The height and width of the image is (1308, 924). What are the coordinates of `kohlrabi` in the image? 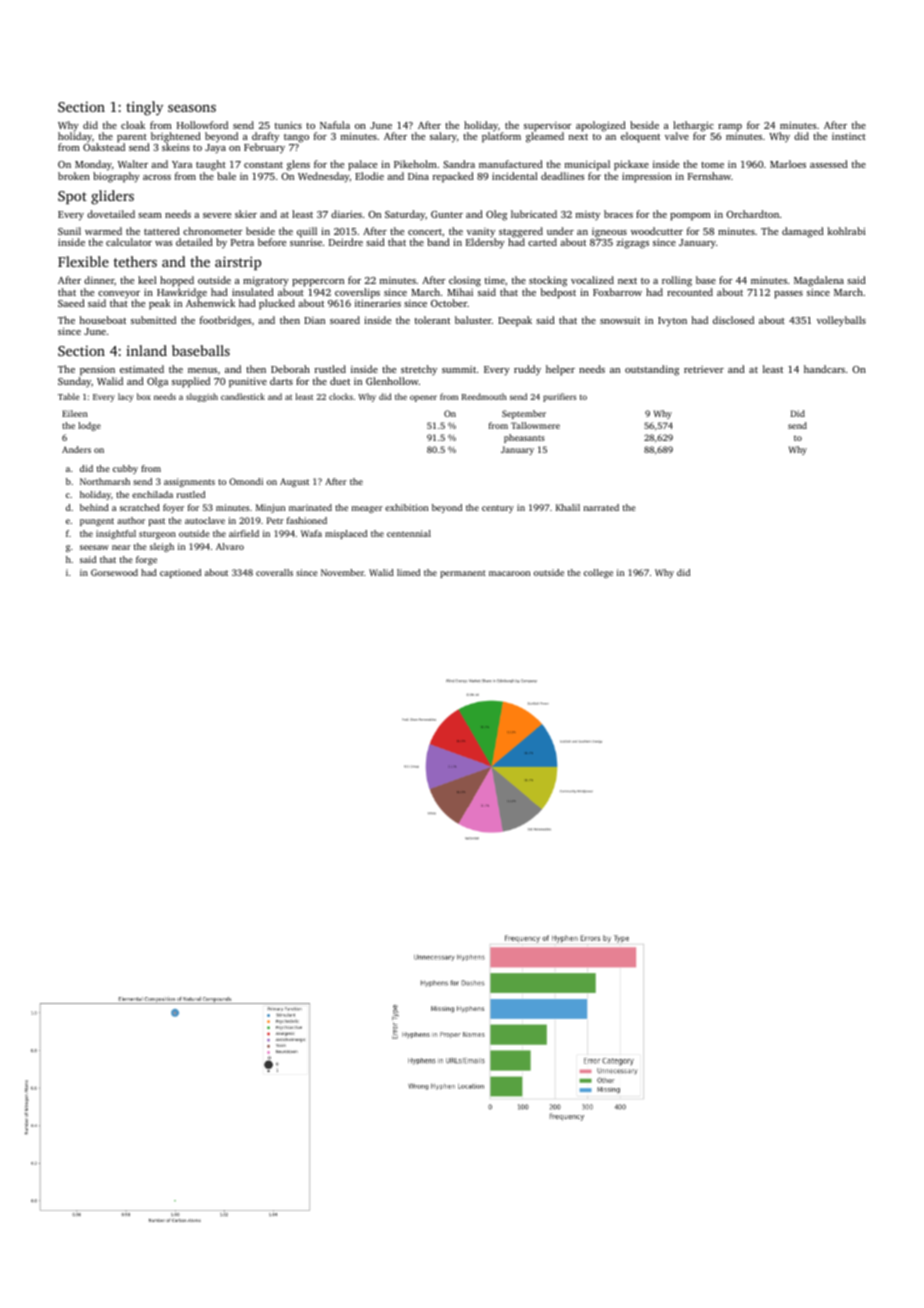 It's located at (846, 231).
